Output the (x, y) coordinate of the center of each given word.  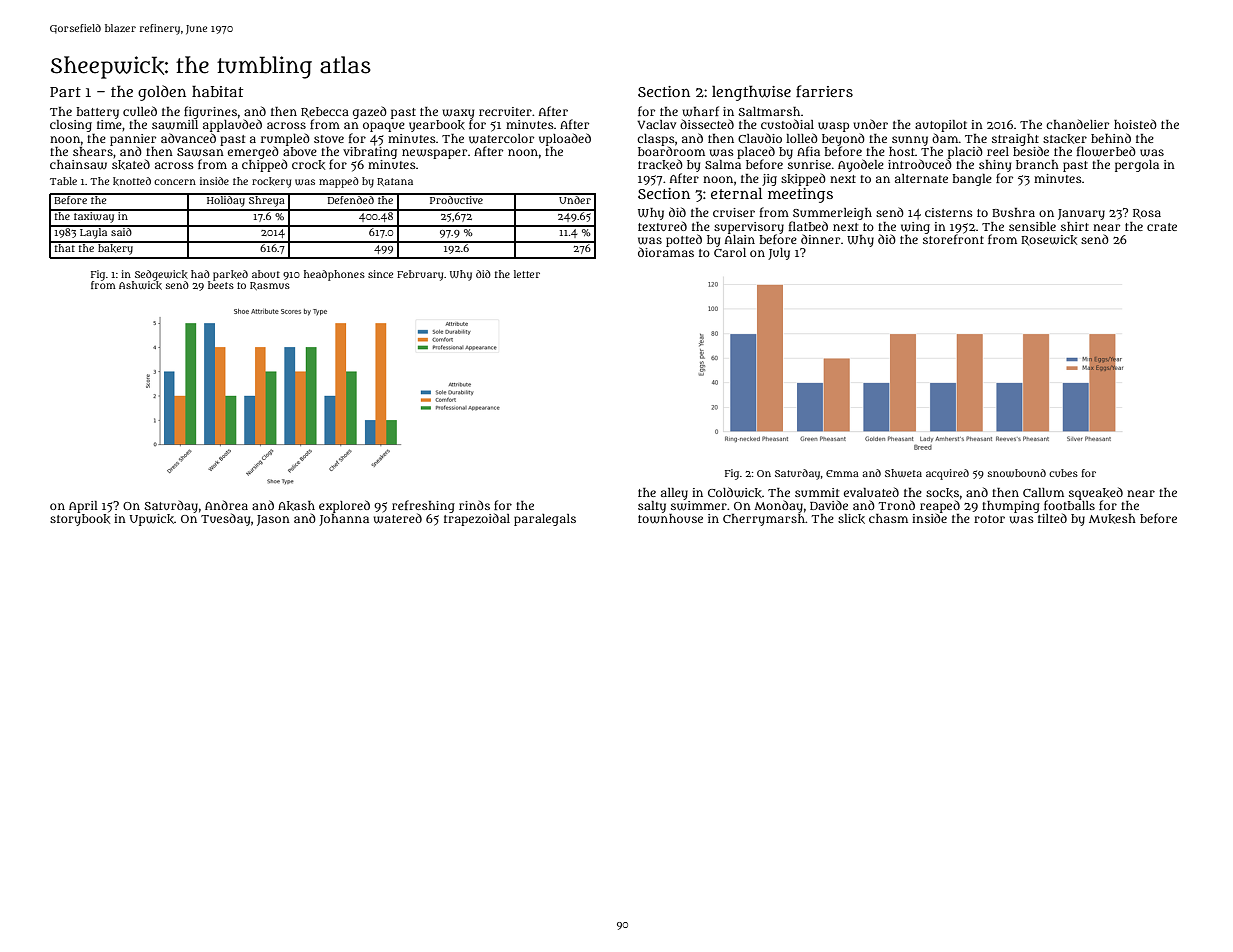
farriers (824, 91)
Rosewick (1049, 240)
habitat (217, 91)
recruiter (505, 111)
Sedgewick (161, 275)
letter (527, 274)
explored (344, 507)
